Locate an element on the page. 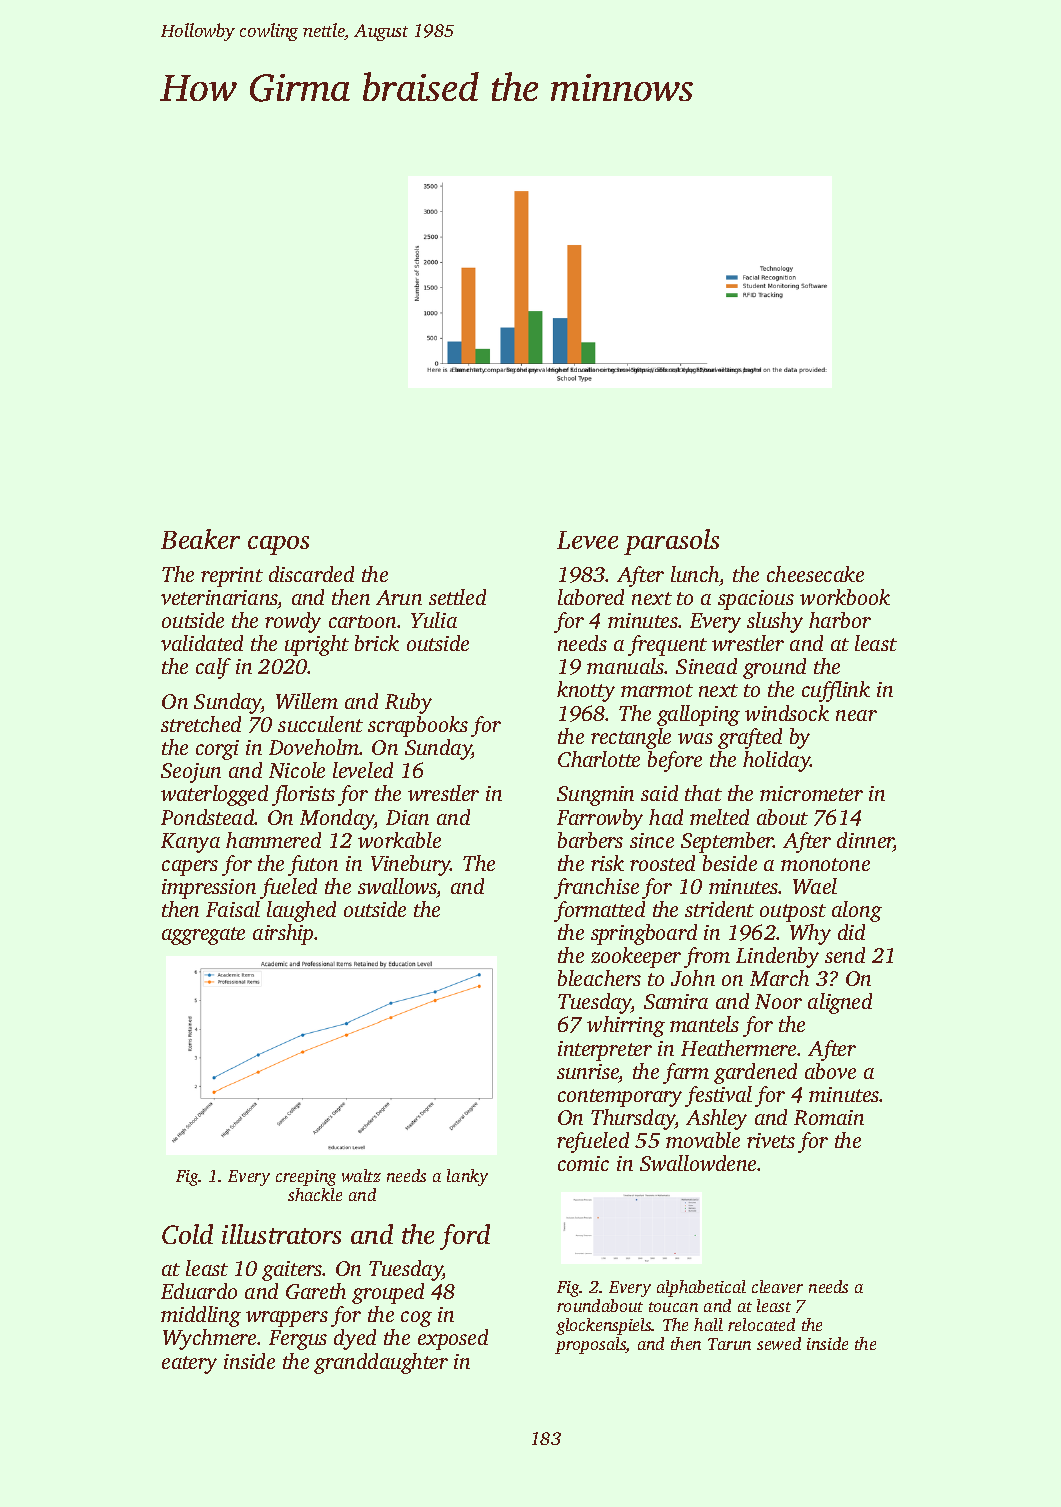 The height and width of the page is (1507, 1061). Romain is located at coordinates (829, 1117).
